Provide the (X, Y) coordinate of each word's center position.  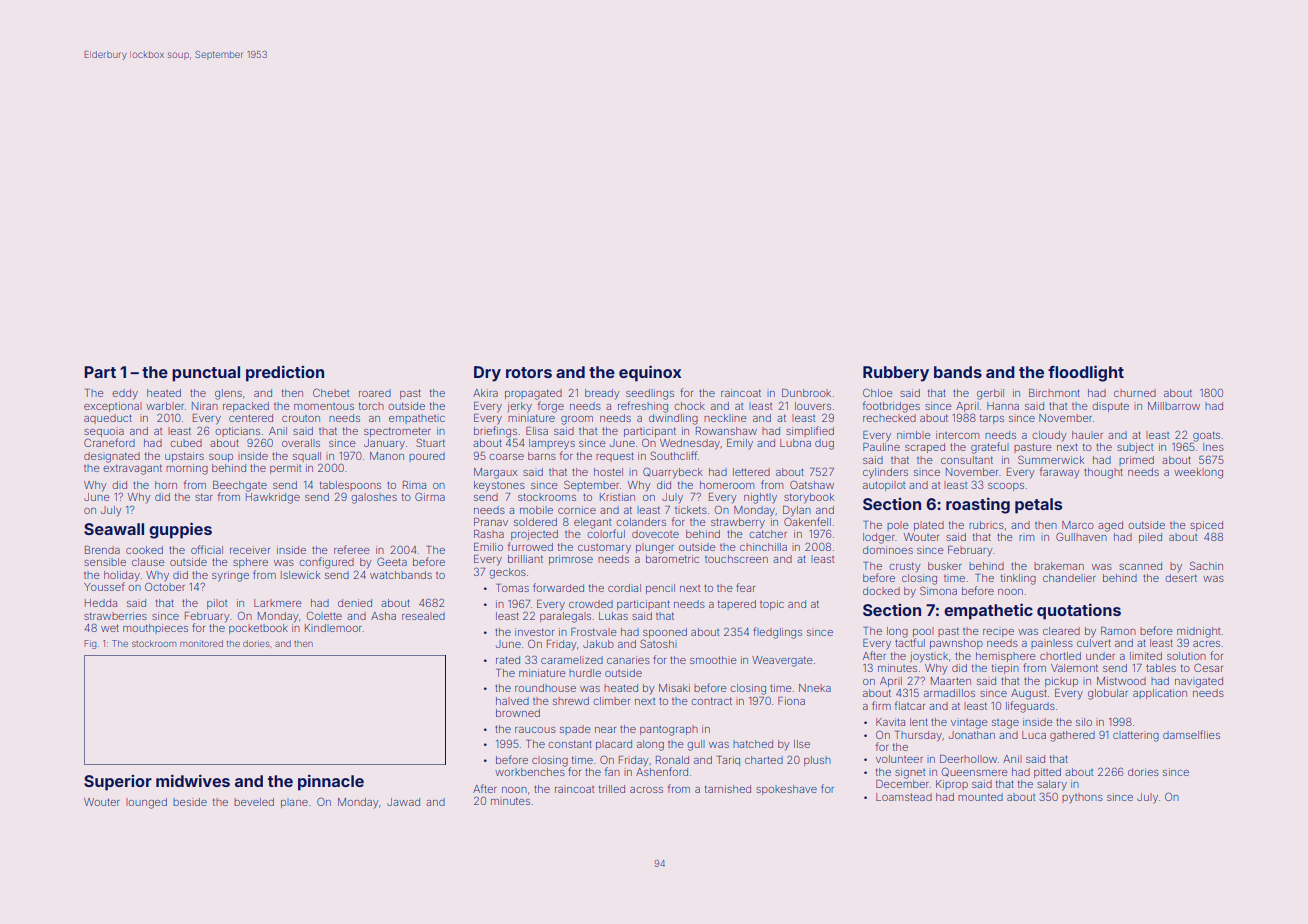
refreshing (643, 407)
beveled (254, 802)
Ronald (672, 760)
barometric (672, 559)
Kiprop (952, 785)
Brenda (102, 550)
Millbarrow (1174, 406)
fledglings (777, 633)
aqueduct (108, 419)
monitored (201, 643)
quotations (1079, 611)
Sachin (1206, 565)
